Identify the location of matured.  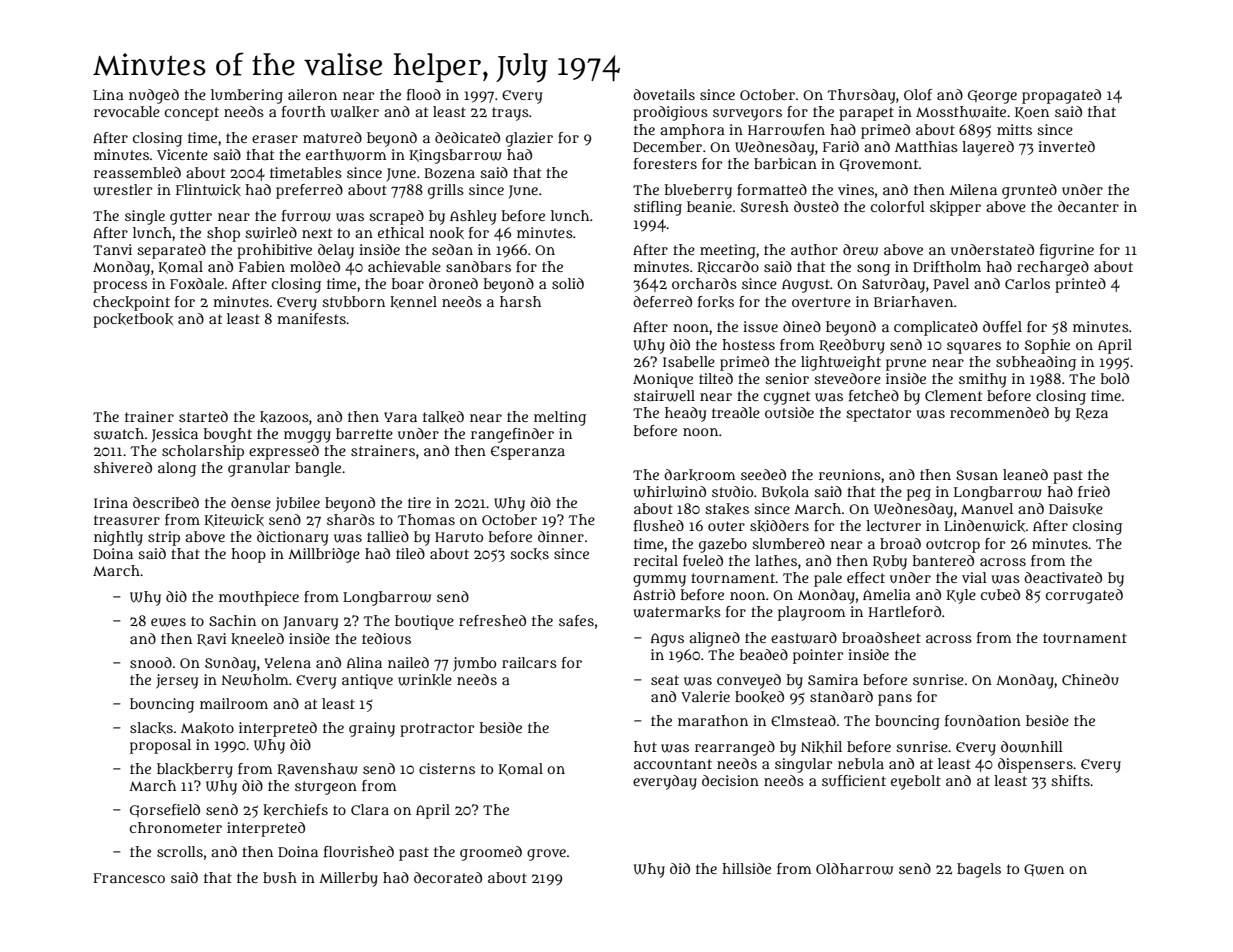
(332, 137).
